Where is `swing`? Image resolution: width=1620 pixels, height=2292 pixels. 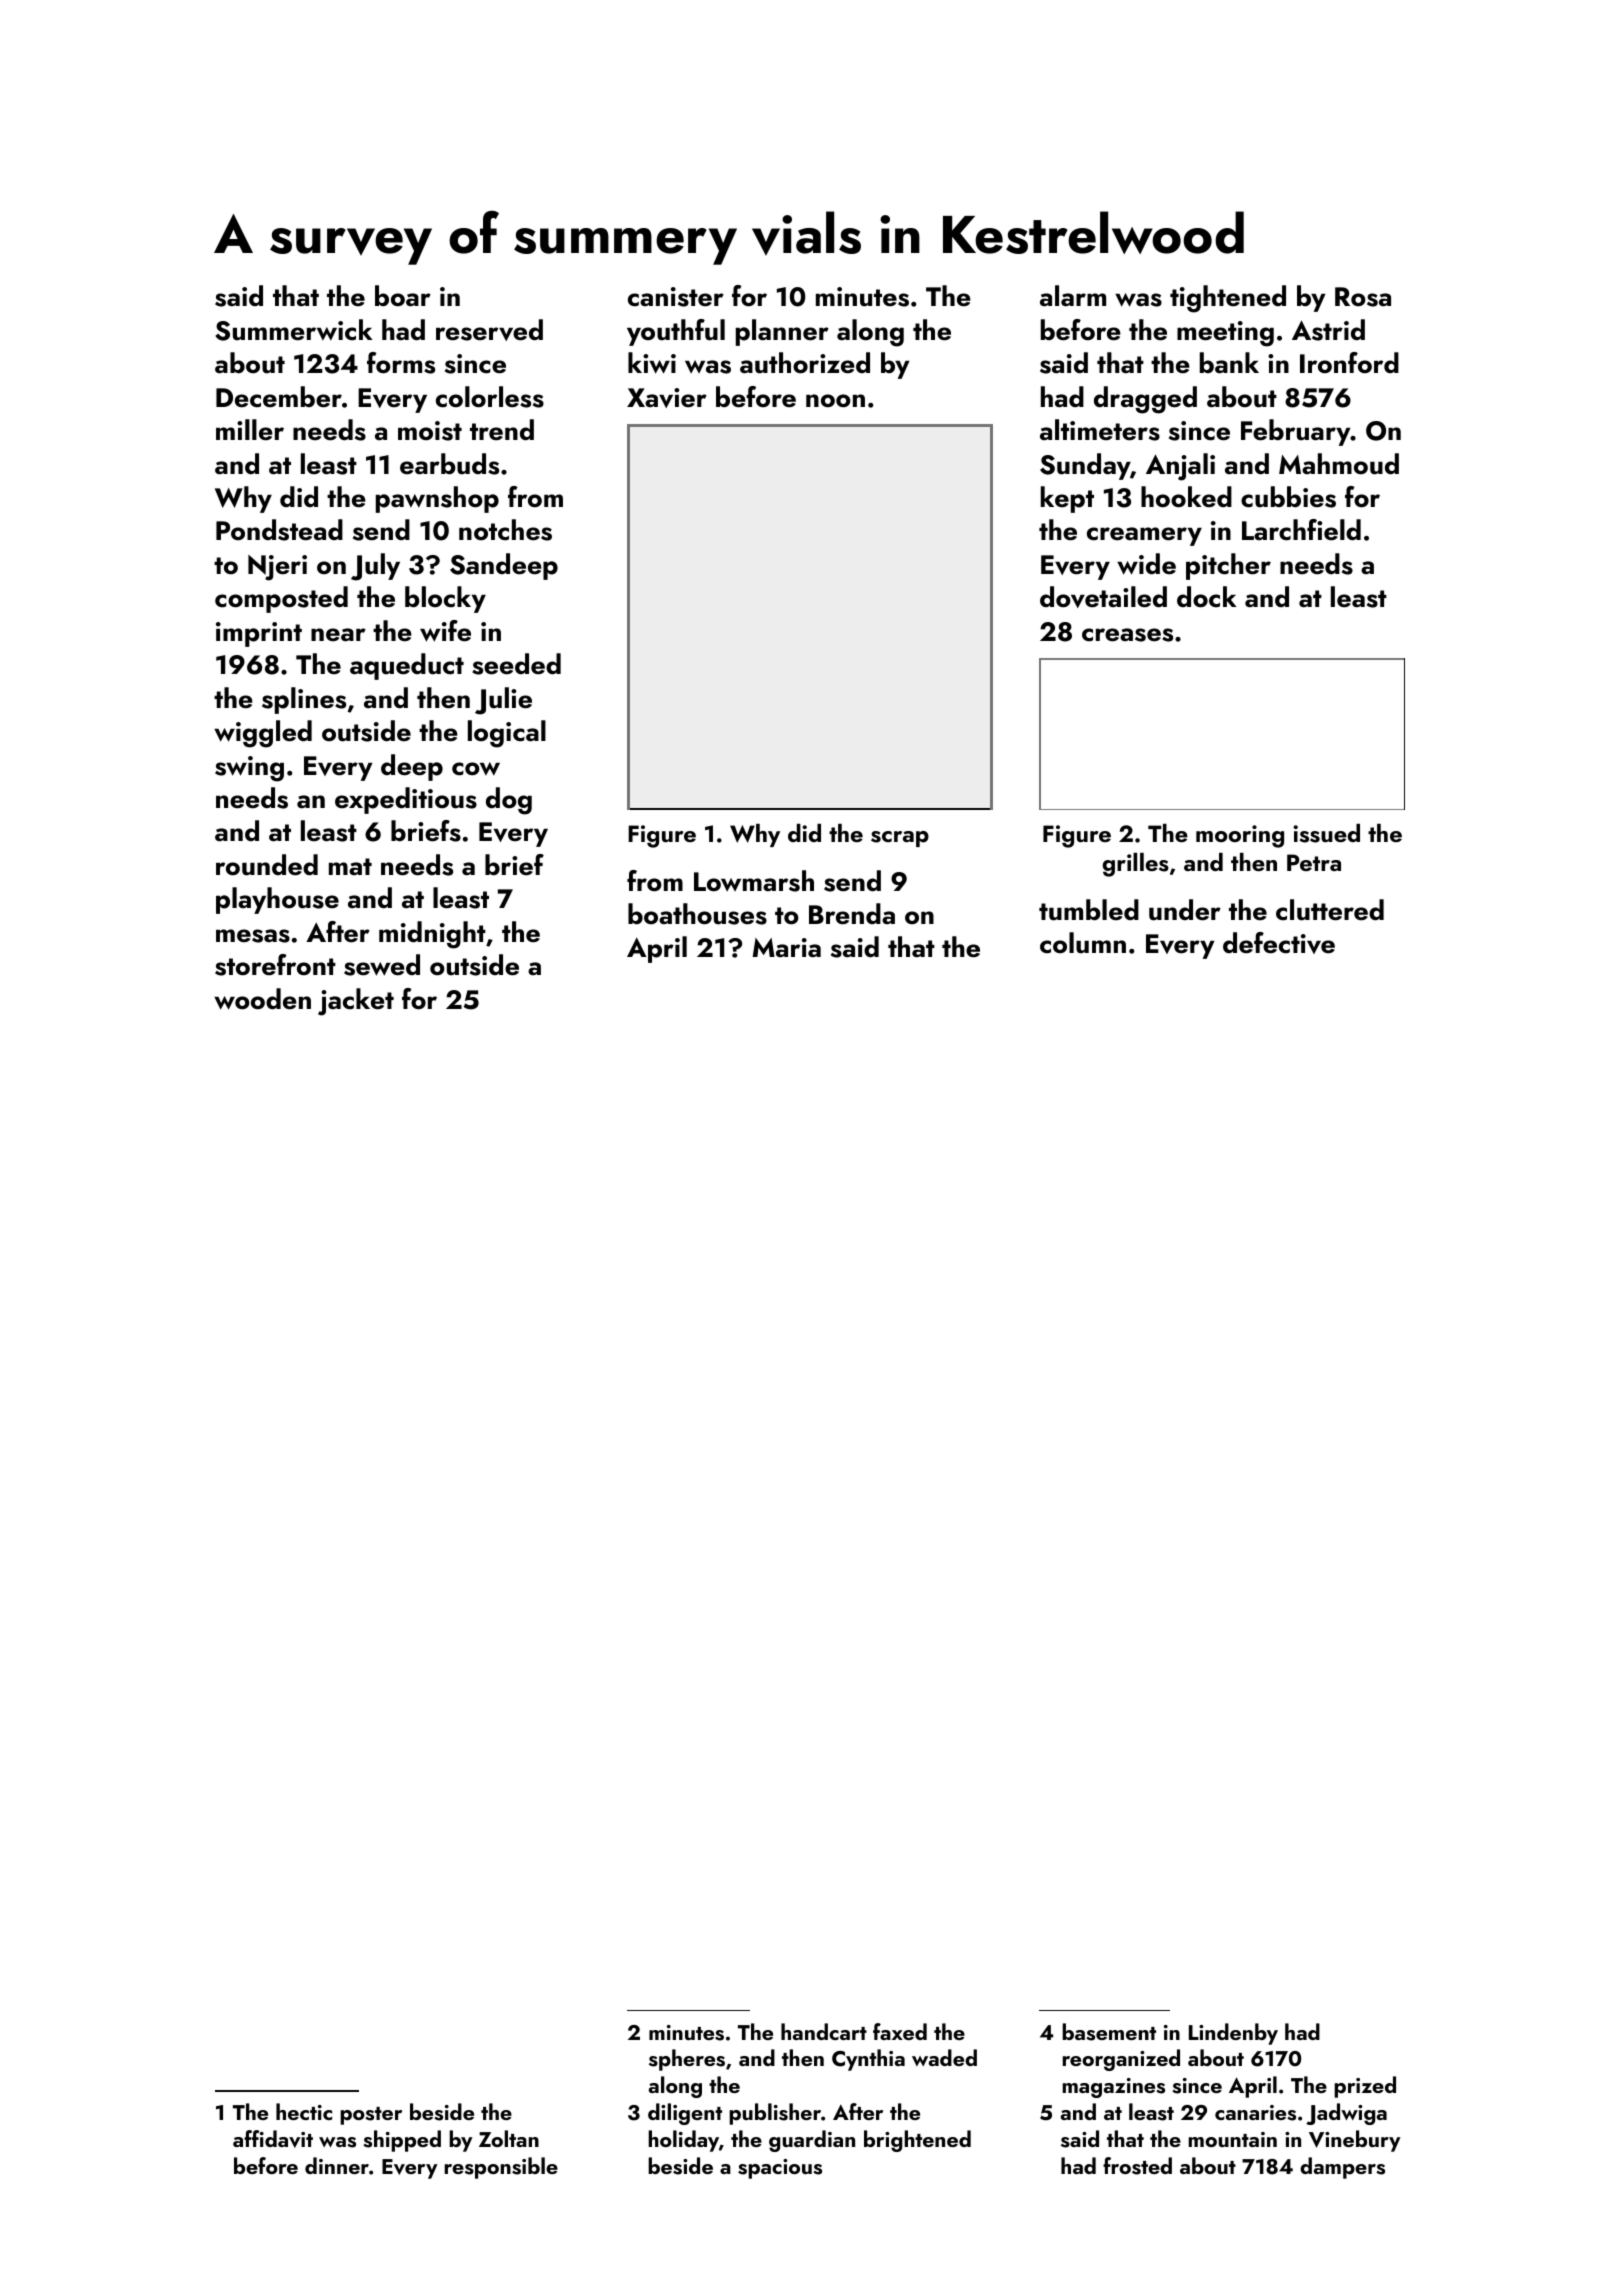
swing is located at coordinates (249, 769).
